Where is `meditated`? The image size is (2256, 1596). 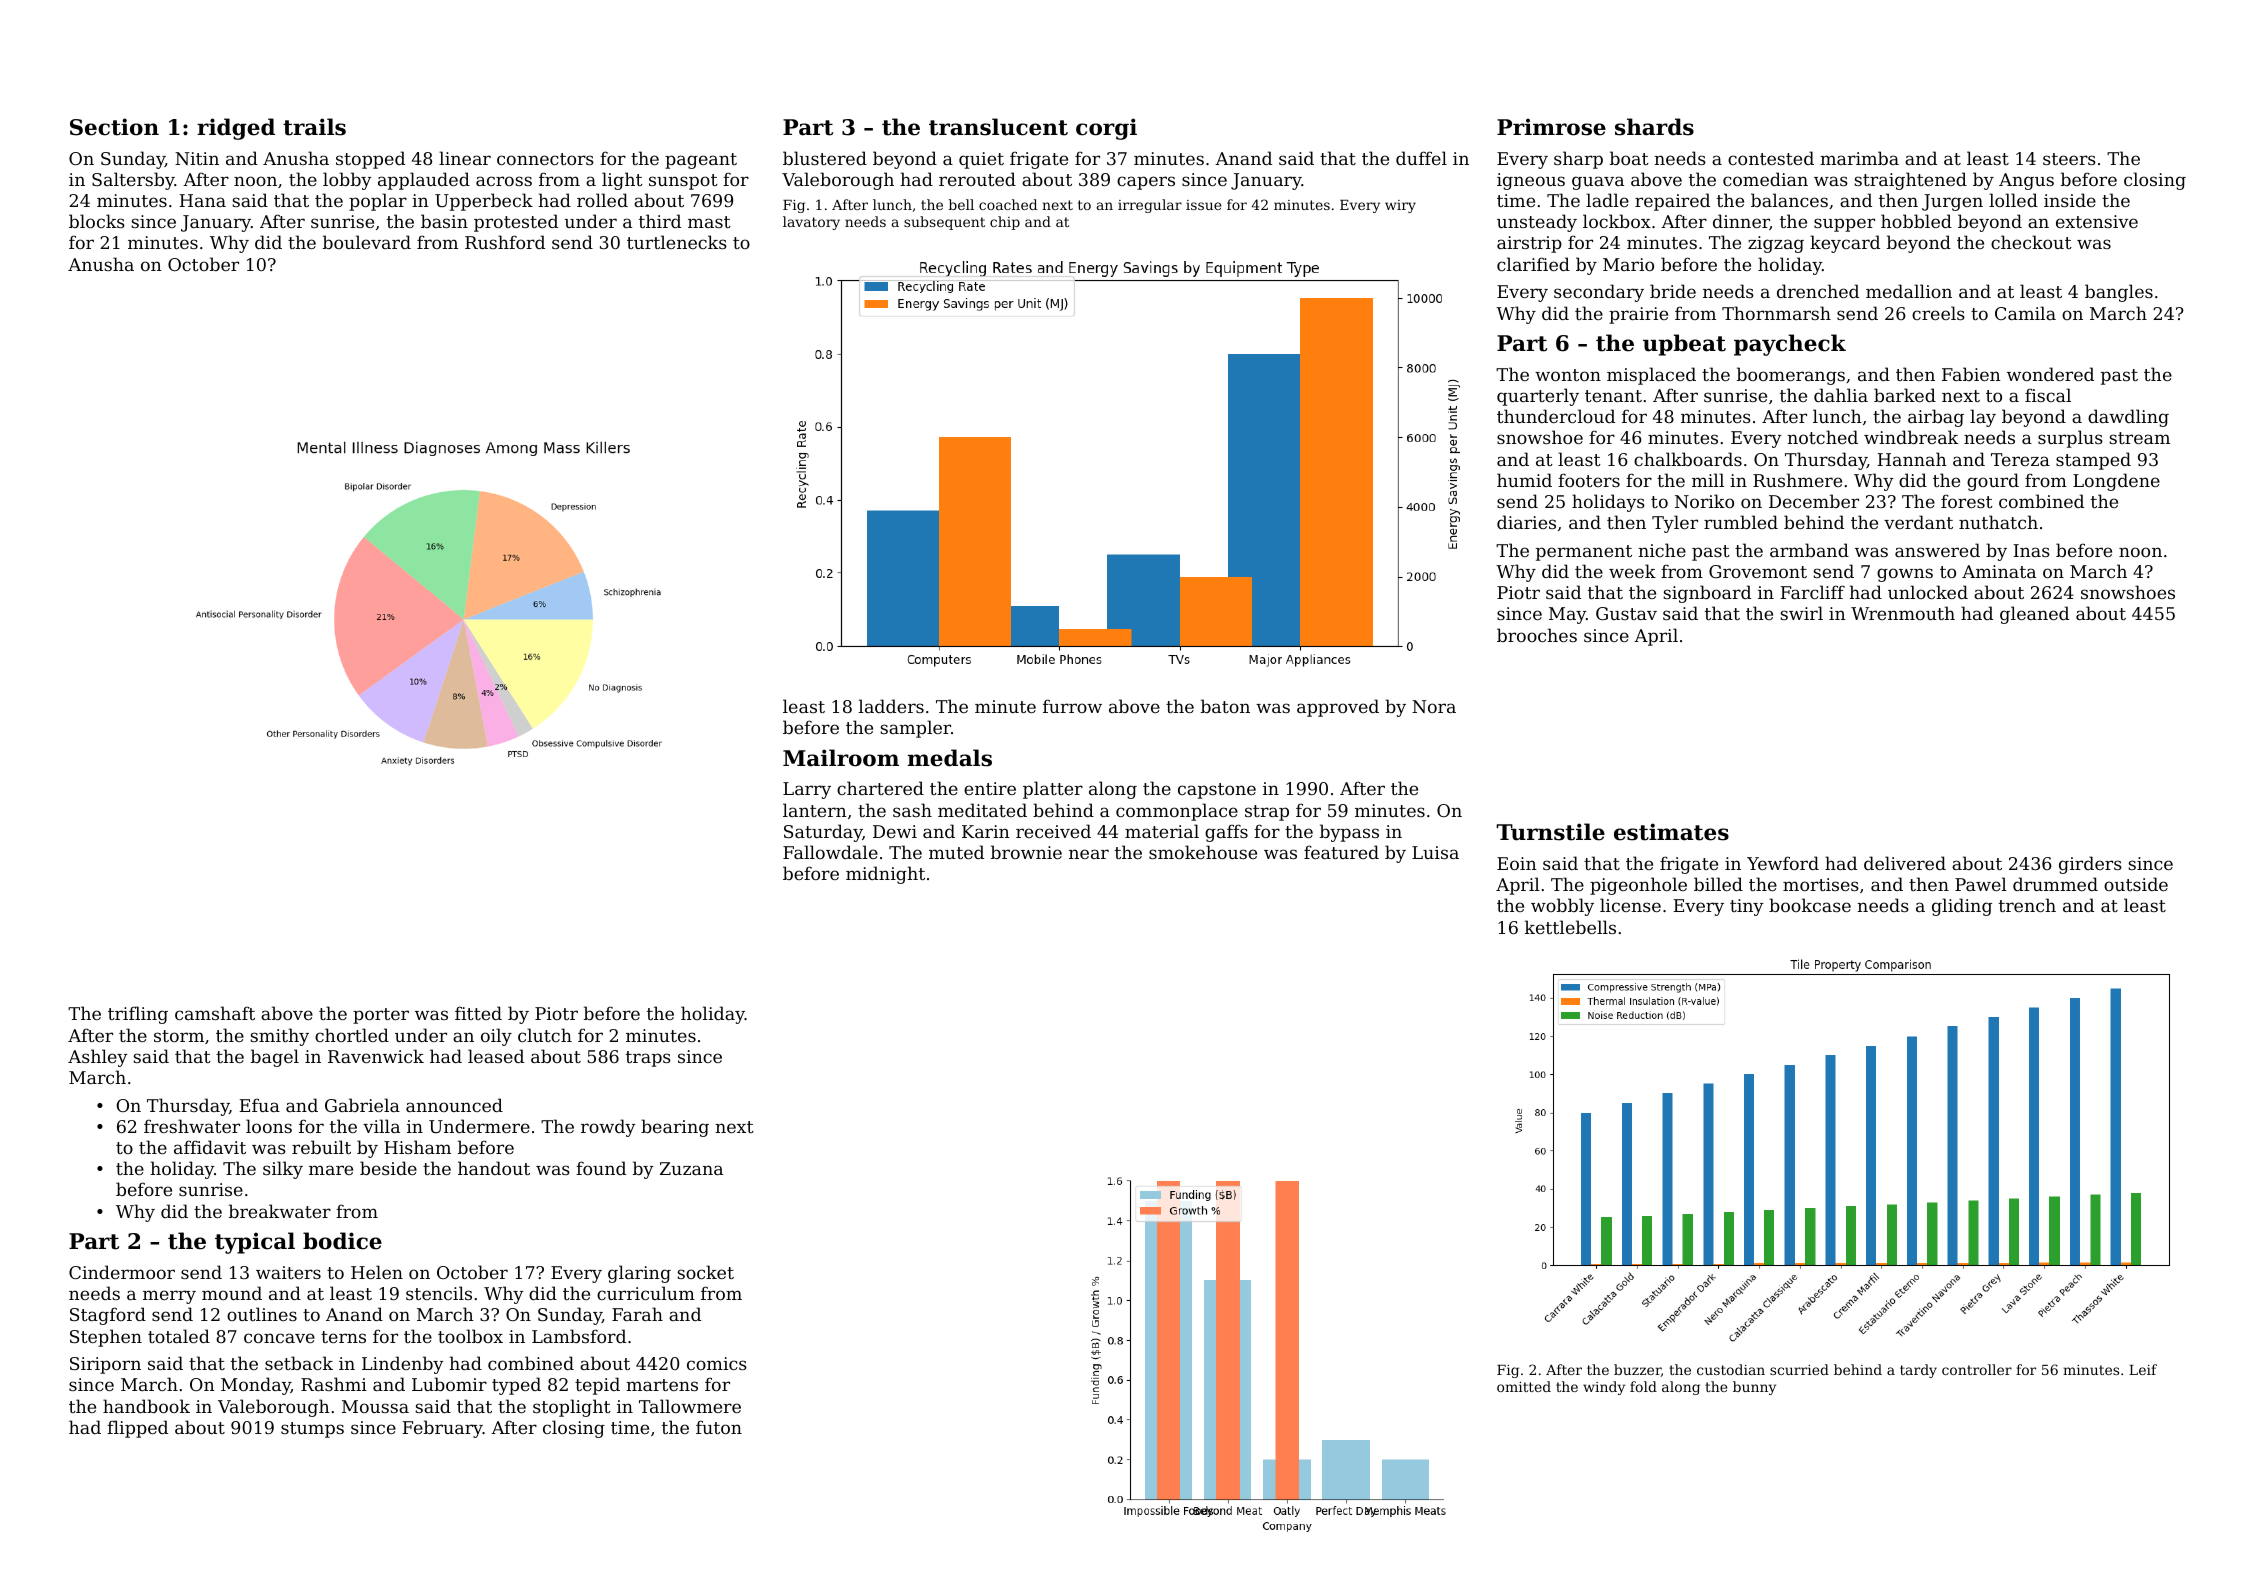
meditated is located at coordinates (982, 810).
